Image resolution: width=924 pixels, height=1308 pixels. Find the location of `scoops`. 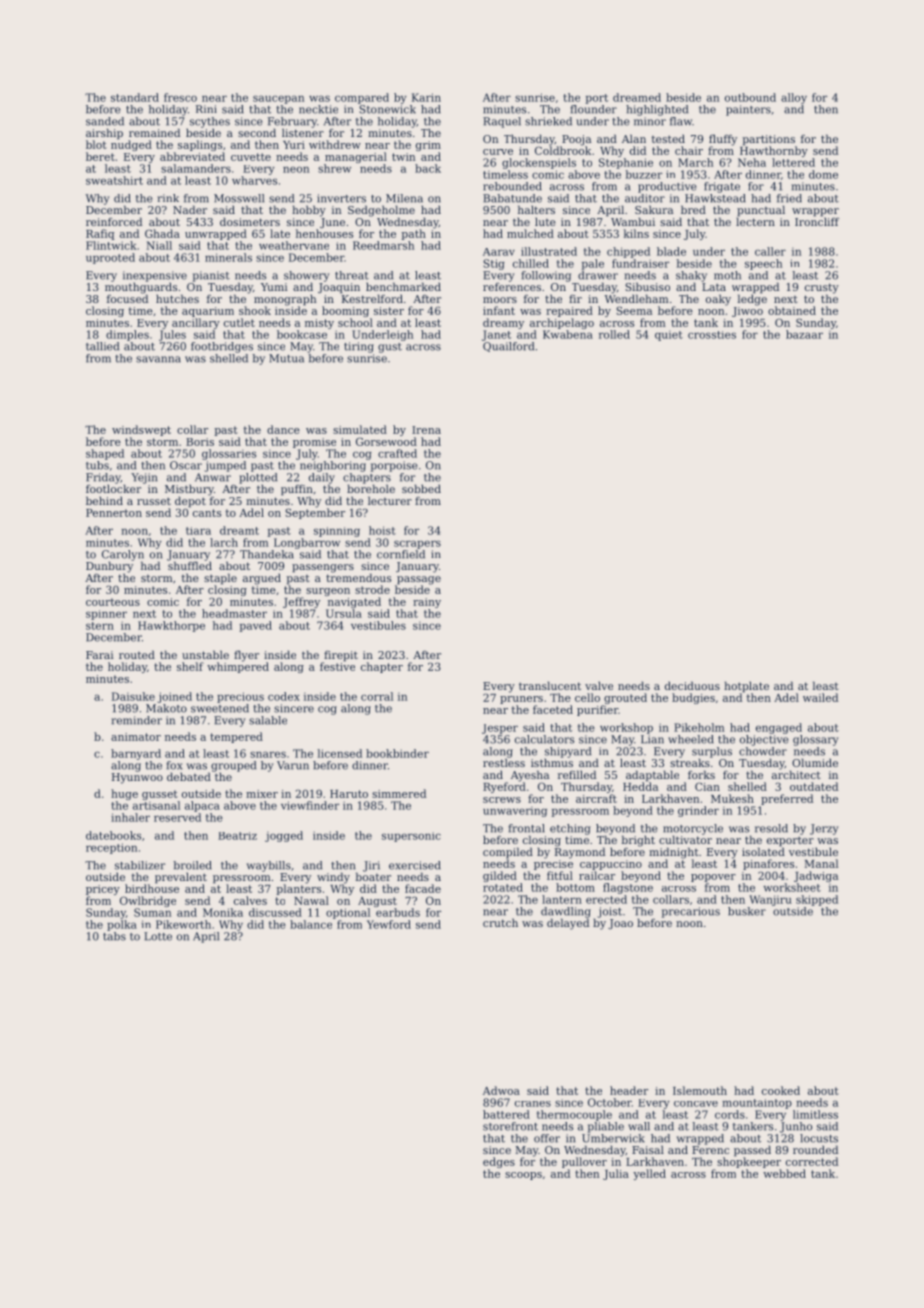

scoops is located at coordinates (523, 1176).
